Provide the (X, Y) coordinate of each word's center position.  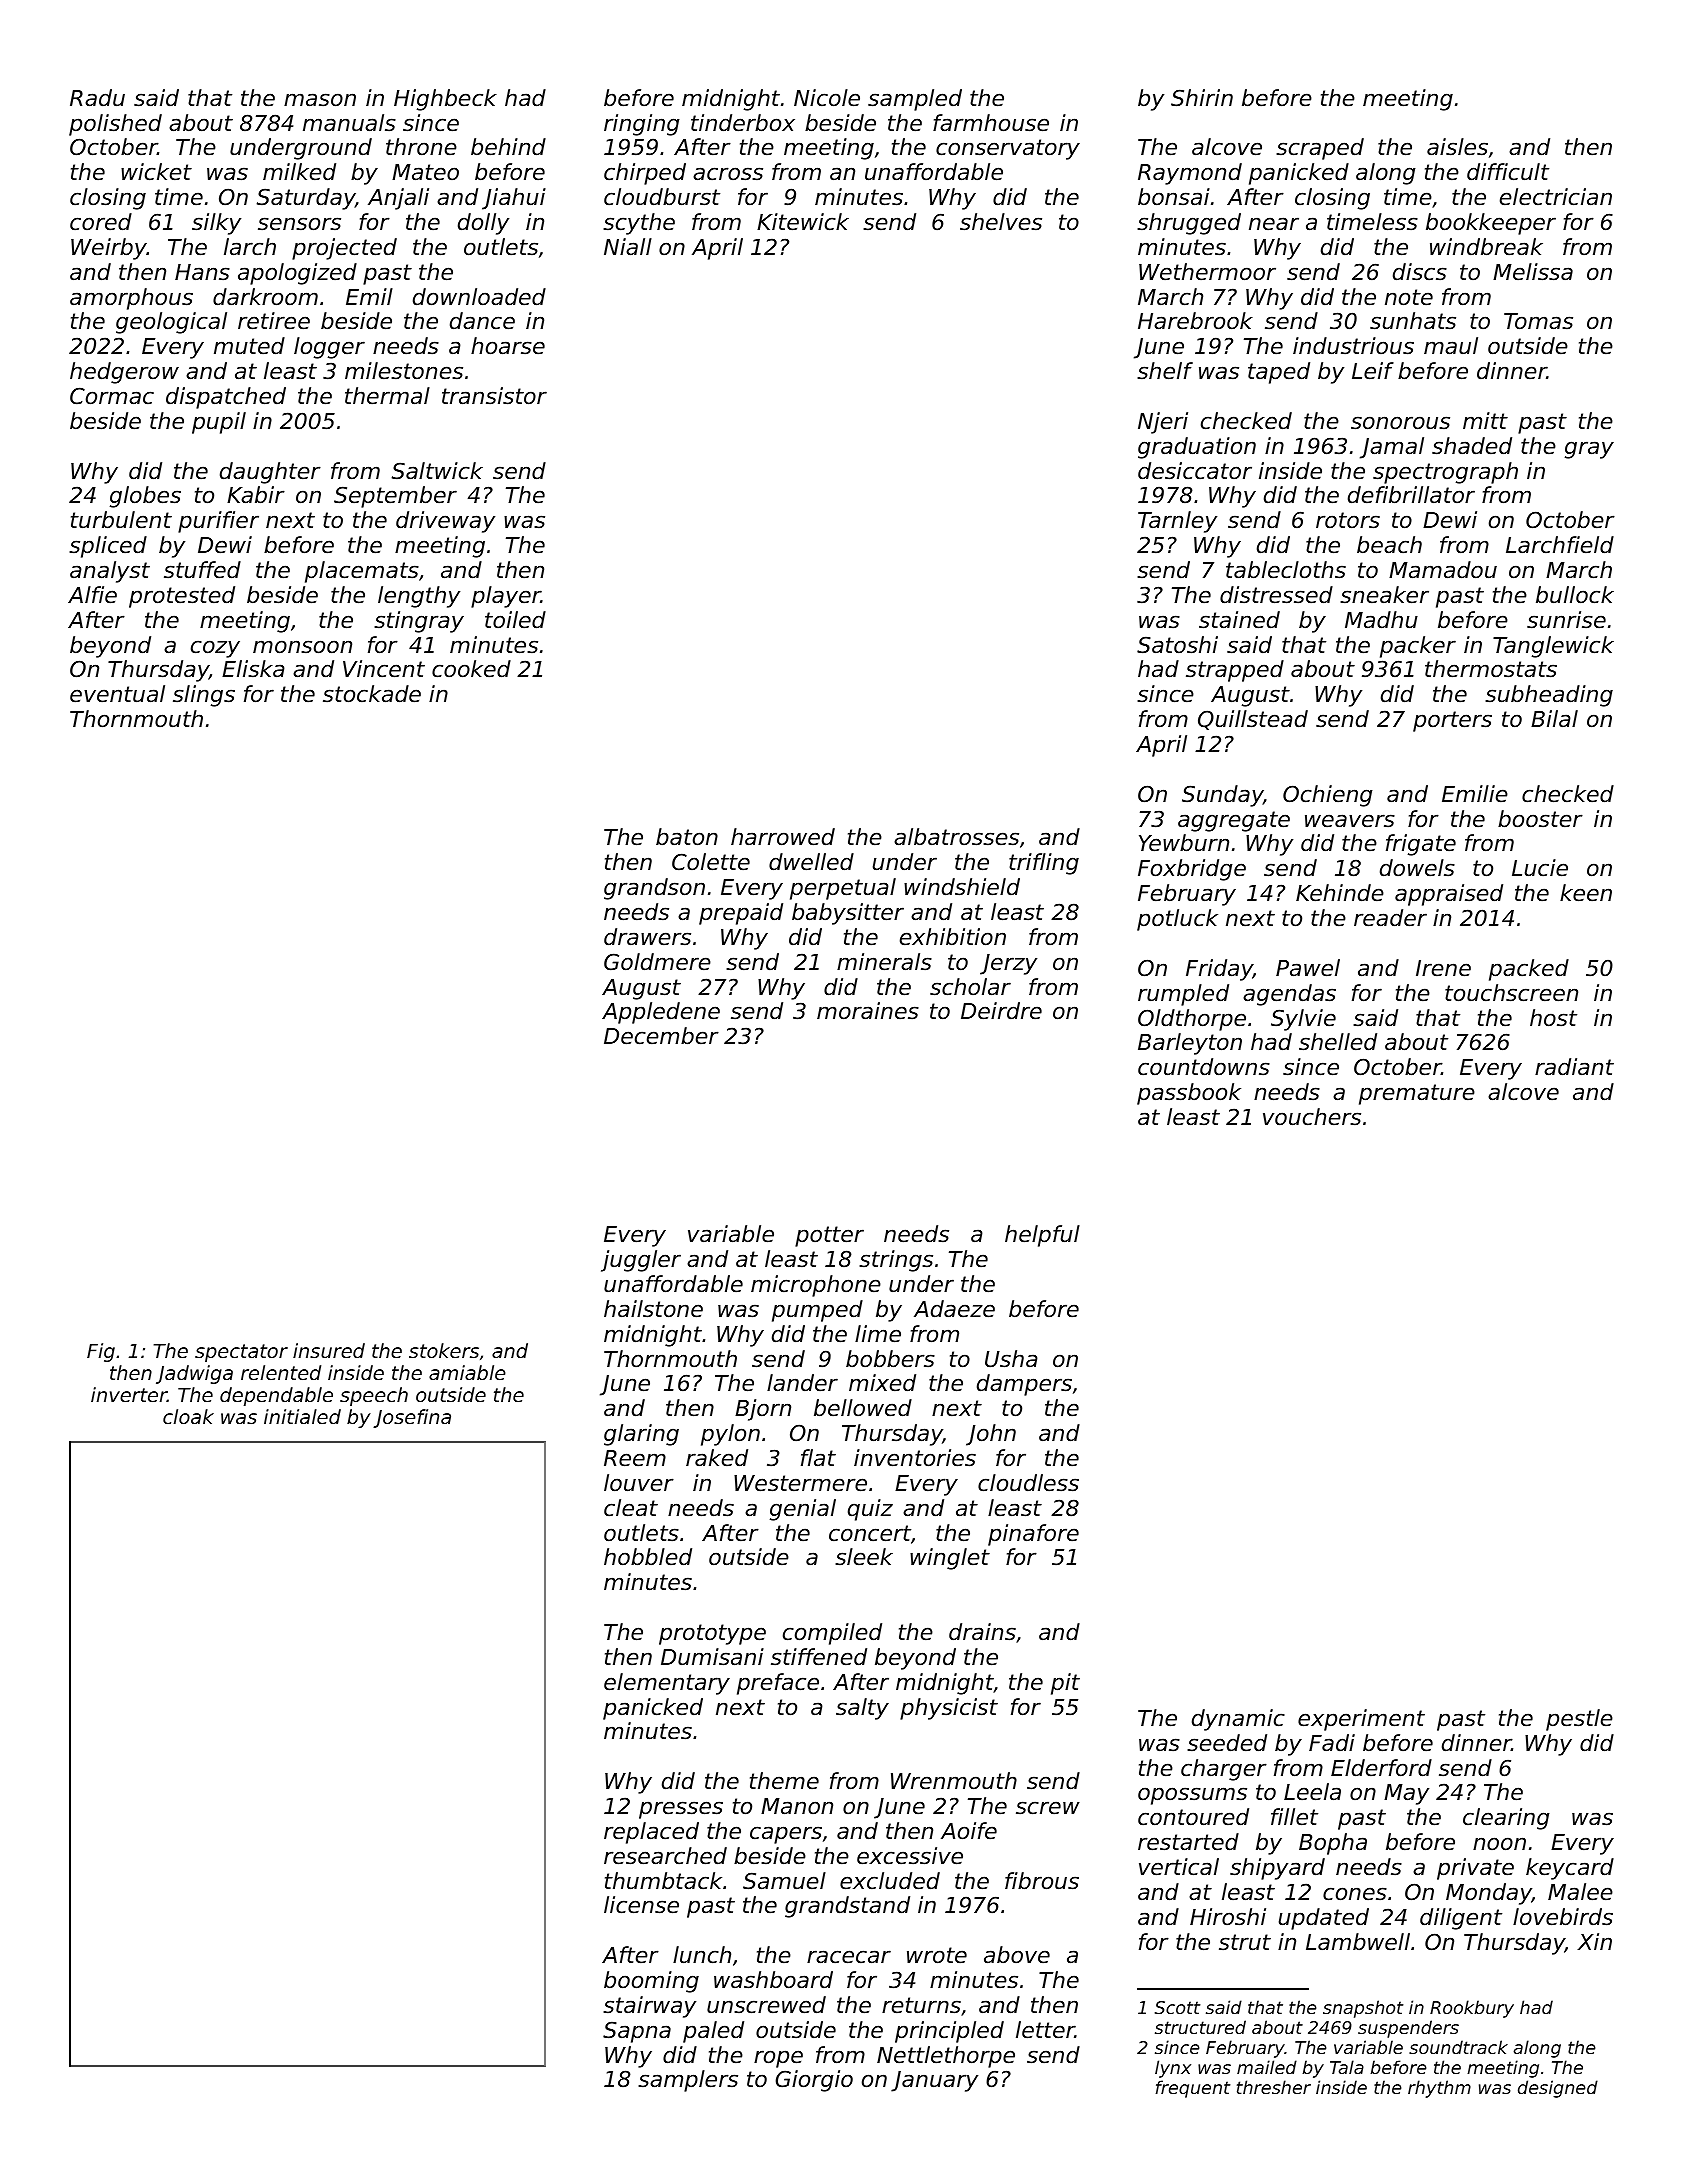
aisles (1457, 147)
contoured (1193, 1817)
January (934, 2081)
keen (1586, 893)
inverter (129, 1394)
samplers (688, 2081)
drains (982, 1632)
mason (320, 100)
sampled (915, 100)
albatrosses (956, 837)
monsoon (302, 647)
